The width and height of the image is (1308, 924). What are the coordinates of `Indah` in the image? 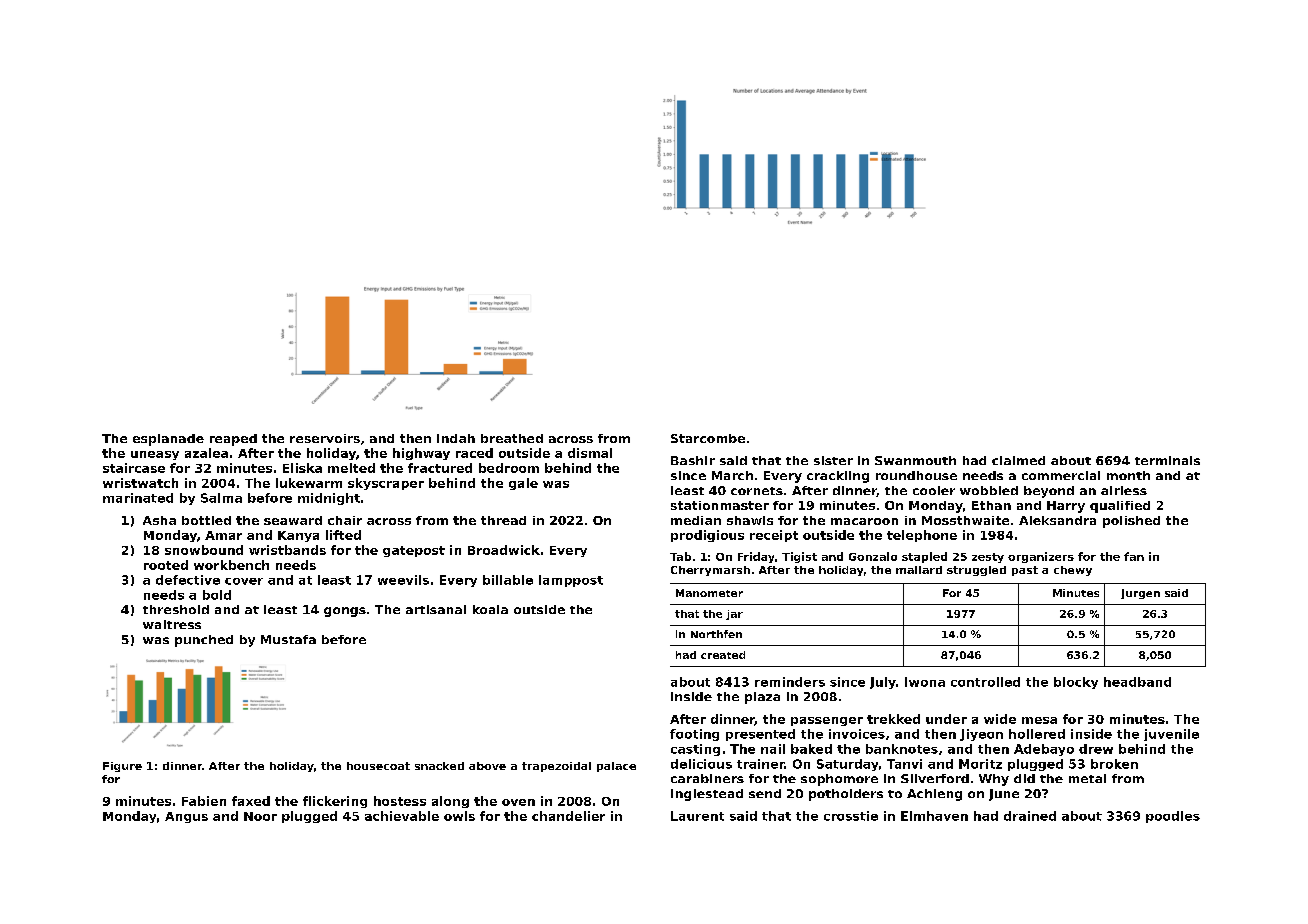 It's located at (456, 438).
